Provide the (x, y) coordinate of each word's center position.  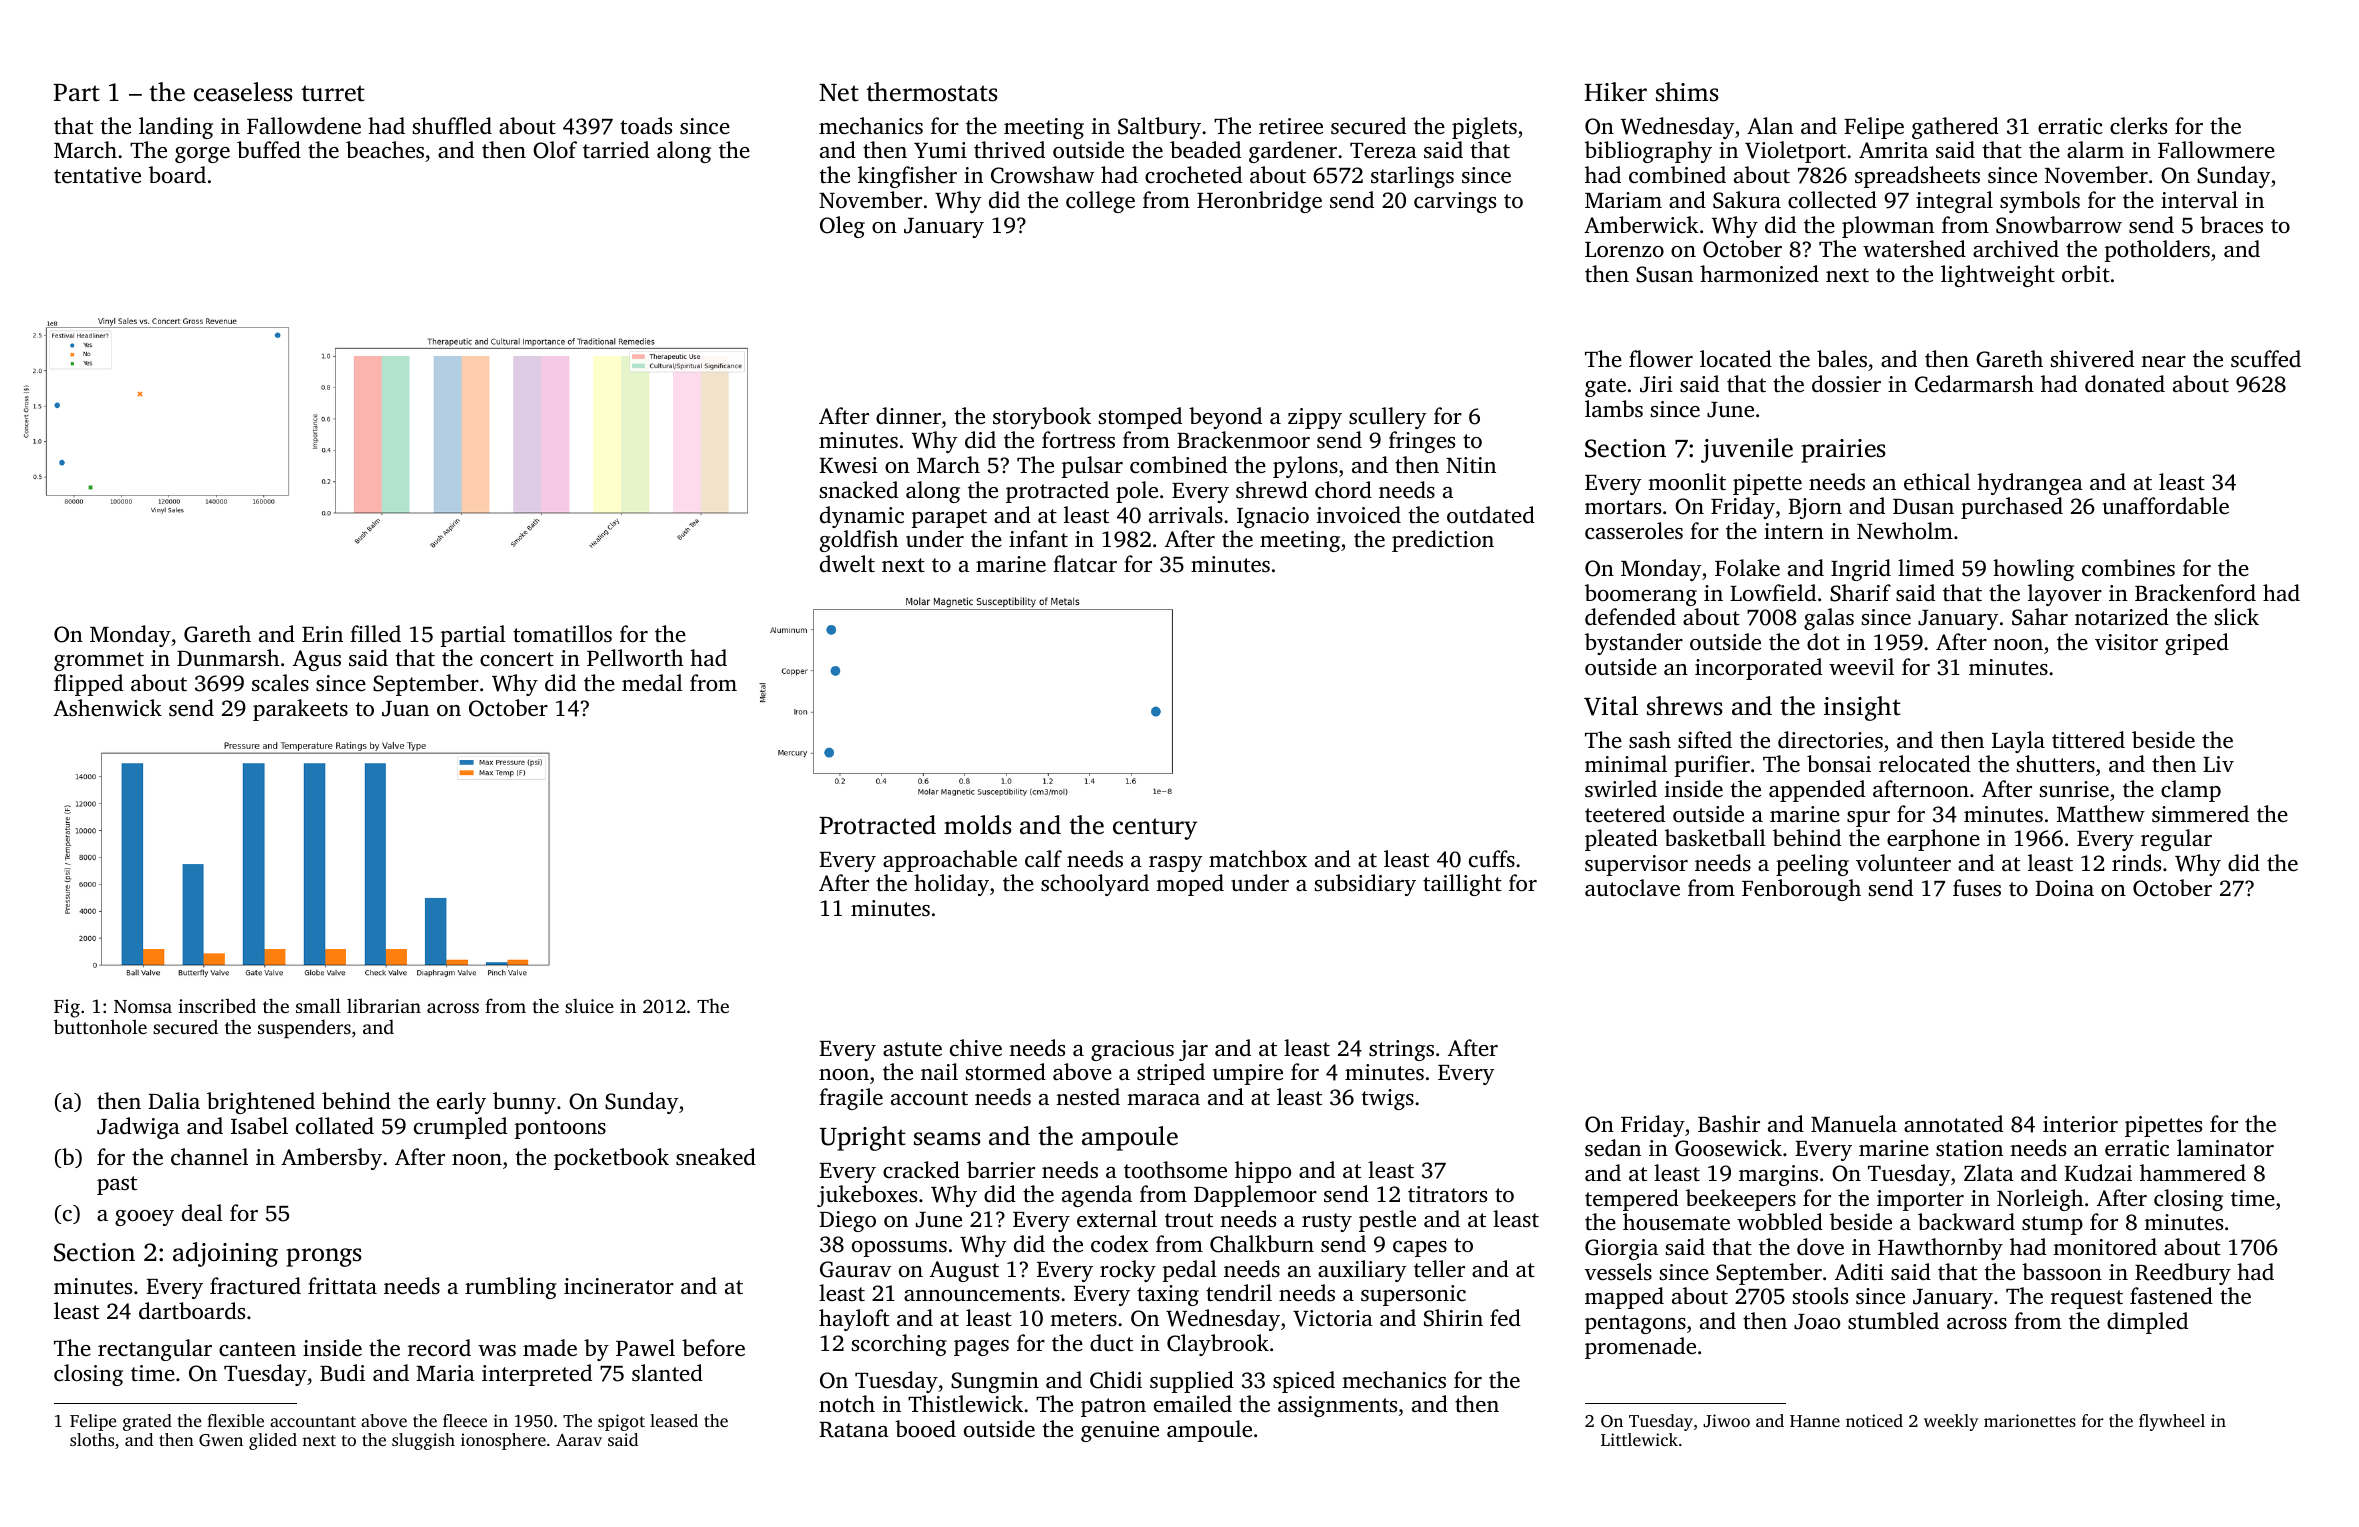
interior (2080, 1124)
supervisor (1636, 865)
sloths (92, 1439)
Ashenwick (107, 708)
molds (978, 825)
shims (1687, 92)
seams (947, 1139)
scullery (1387, 418)
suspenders (304, 1029)
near (2163, 361)
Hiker (1616, 92)
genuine (1120, 1431)
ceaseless (243, 92)
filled (375, 633)
